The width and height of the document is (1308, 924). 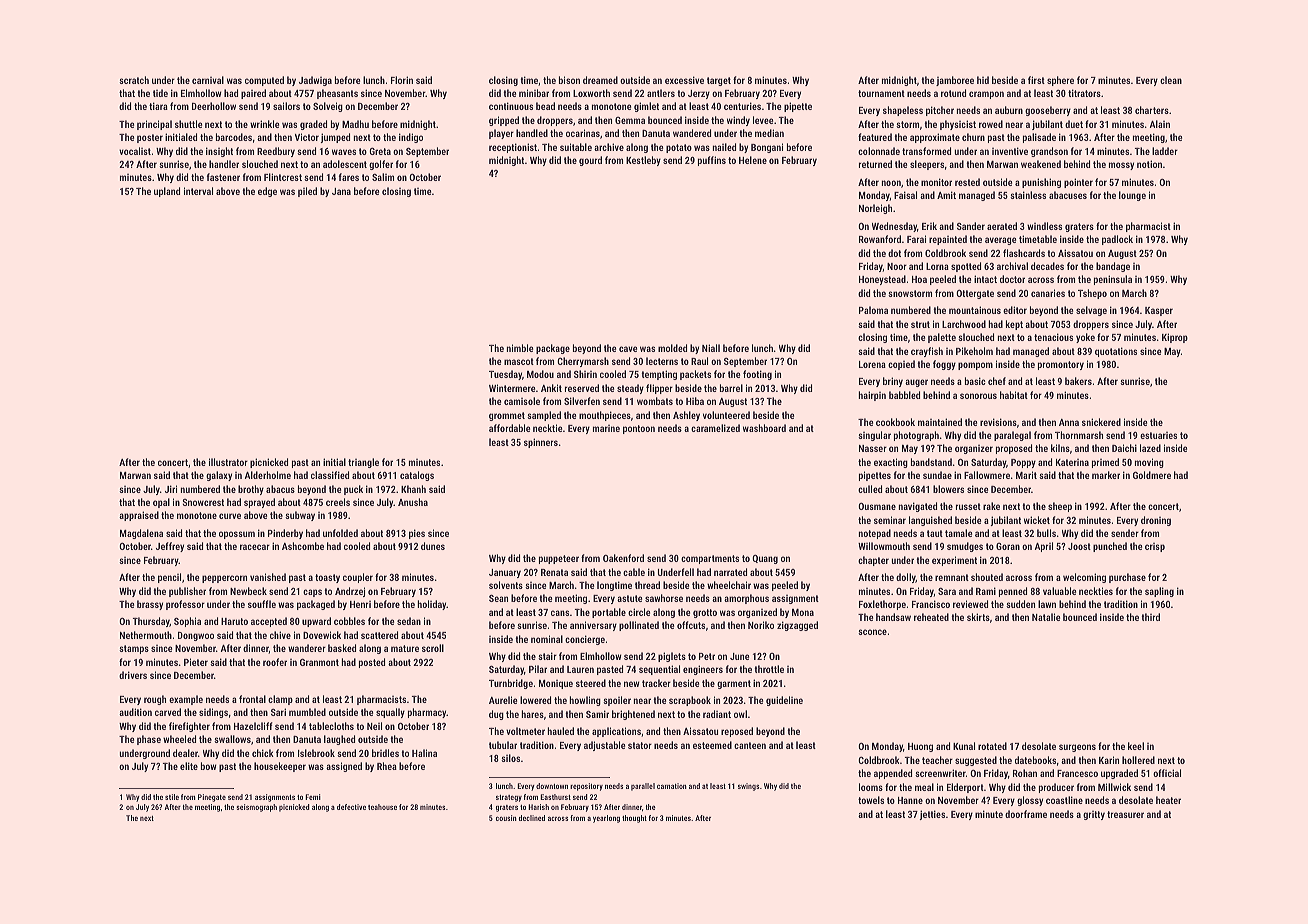 I want to click on dealer, so click(x=185, y=753).
